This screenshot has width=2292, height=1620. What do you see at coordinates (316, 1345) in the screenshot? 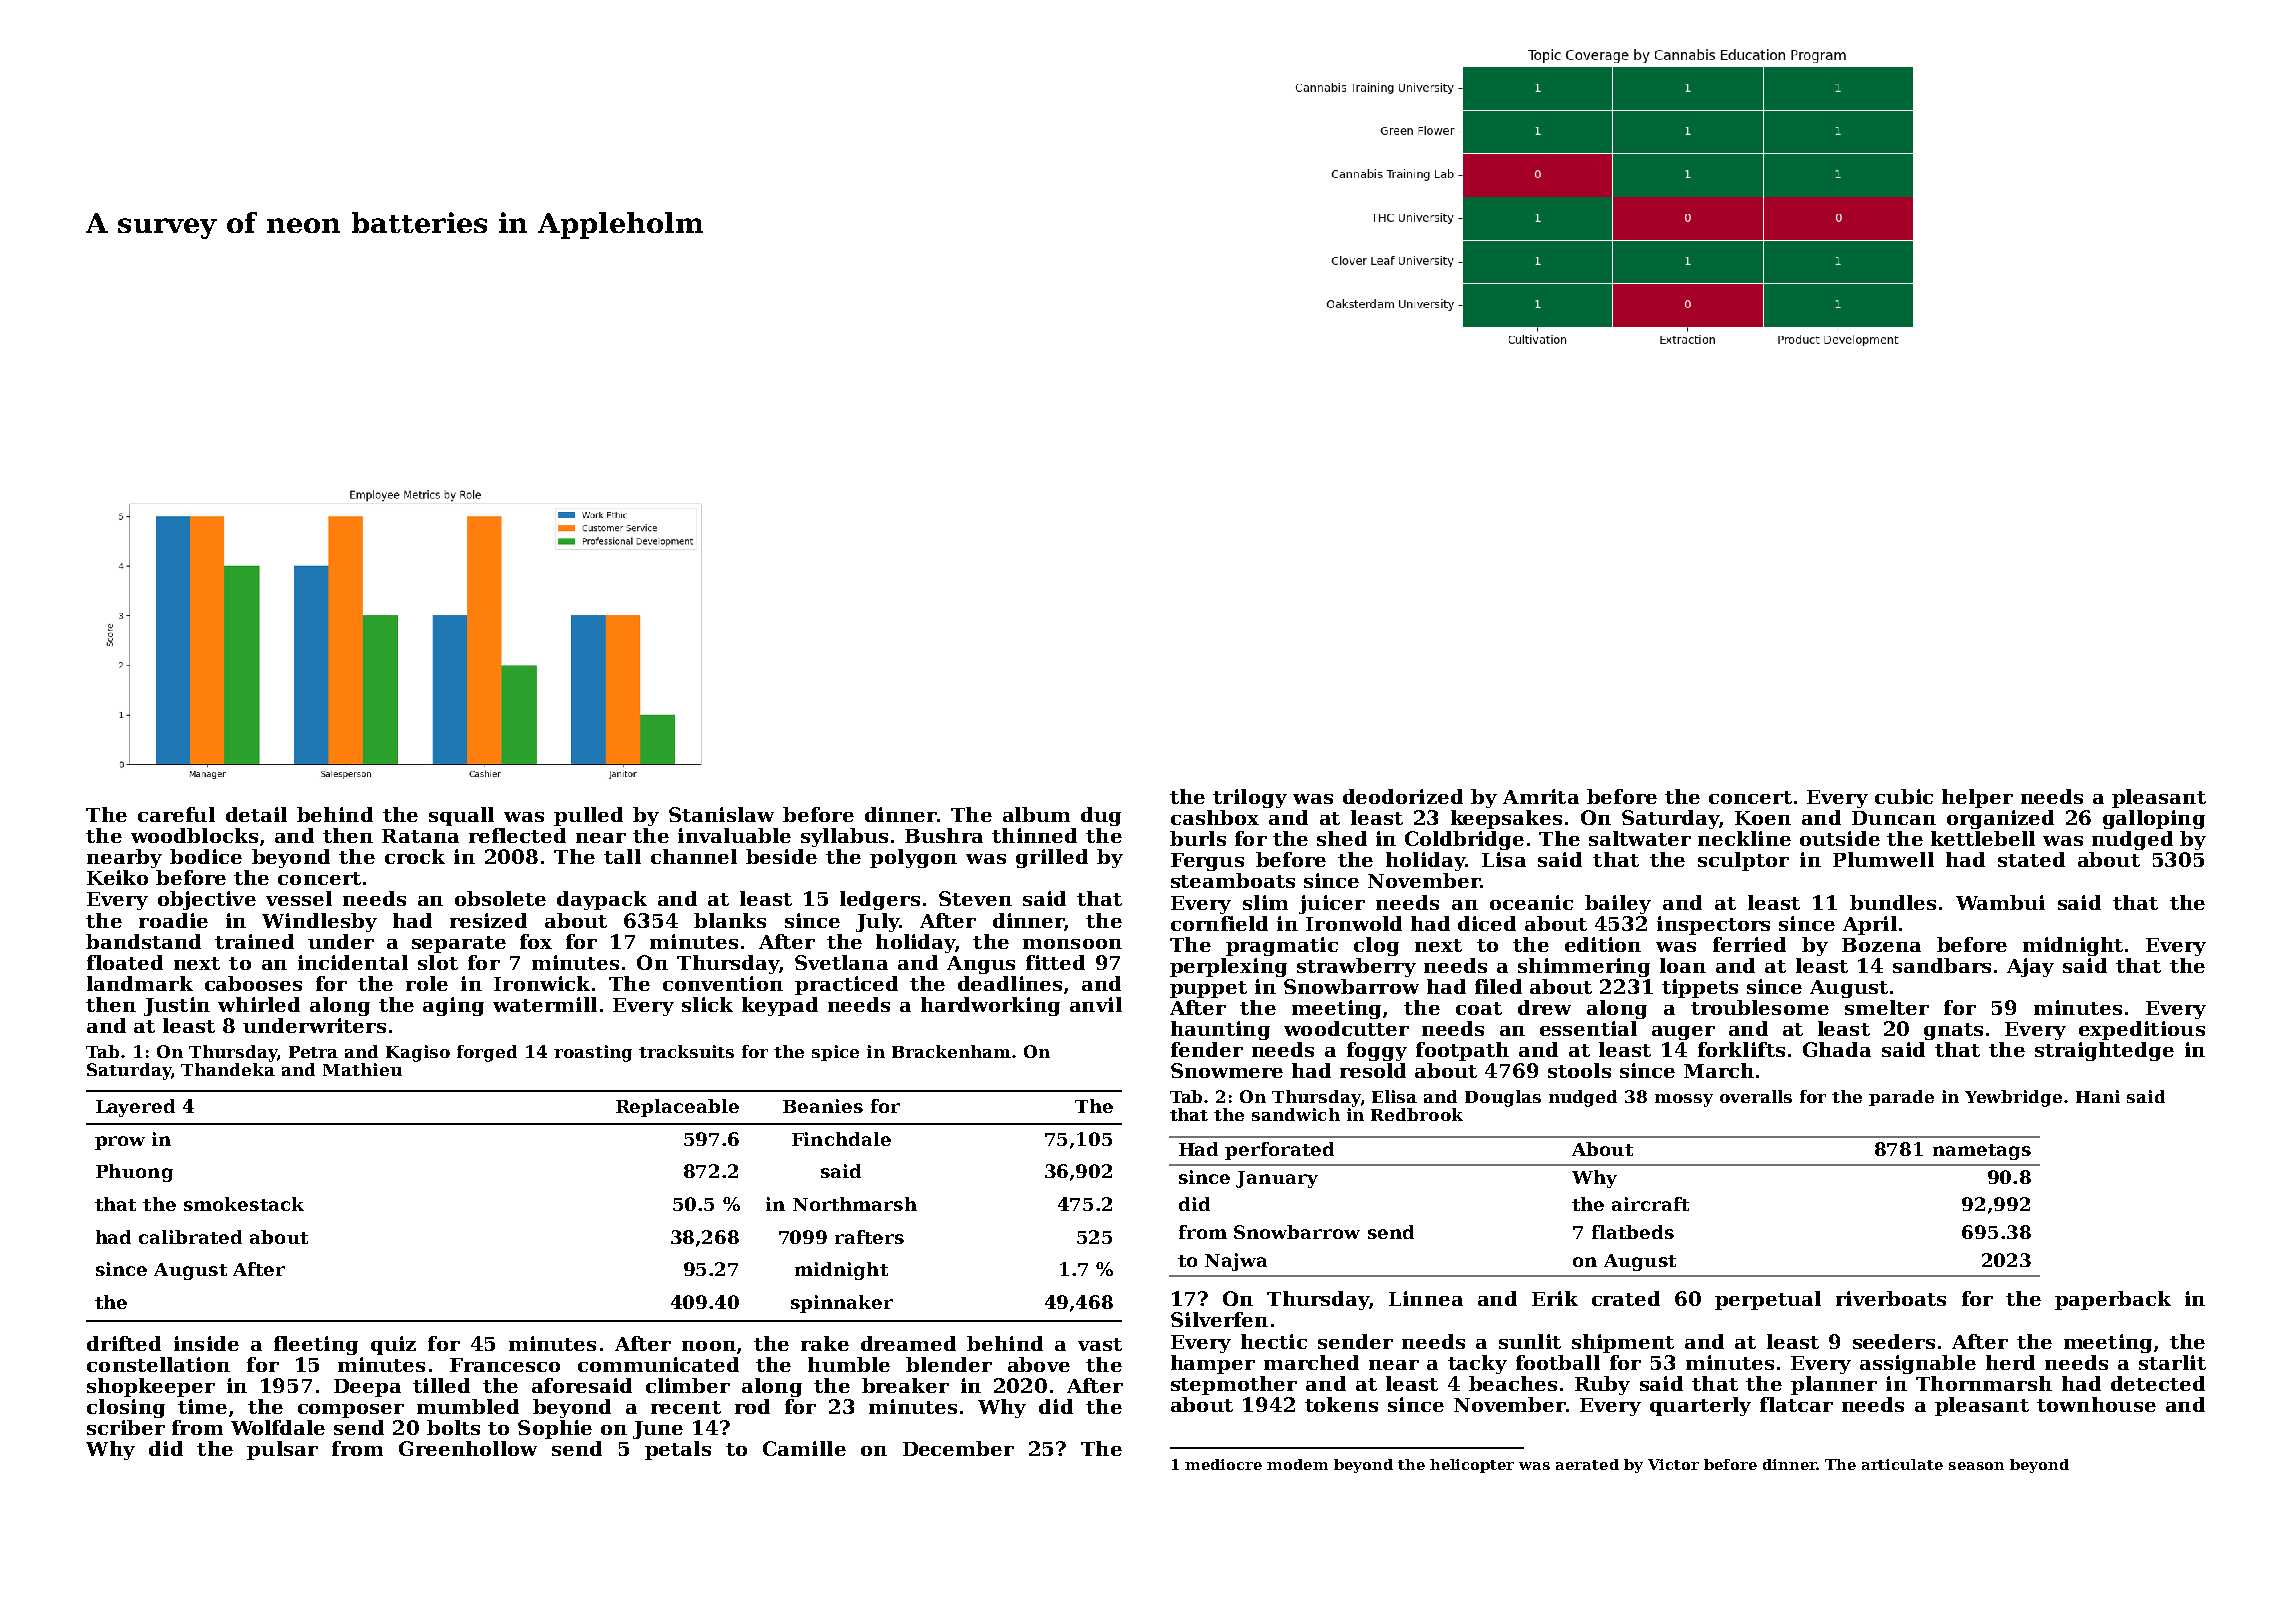
I see `fleeting` at bounding box center [316, 1345].
